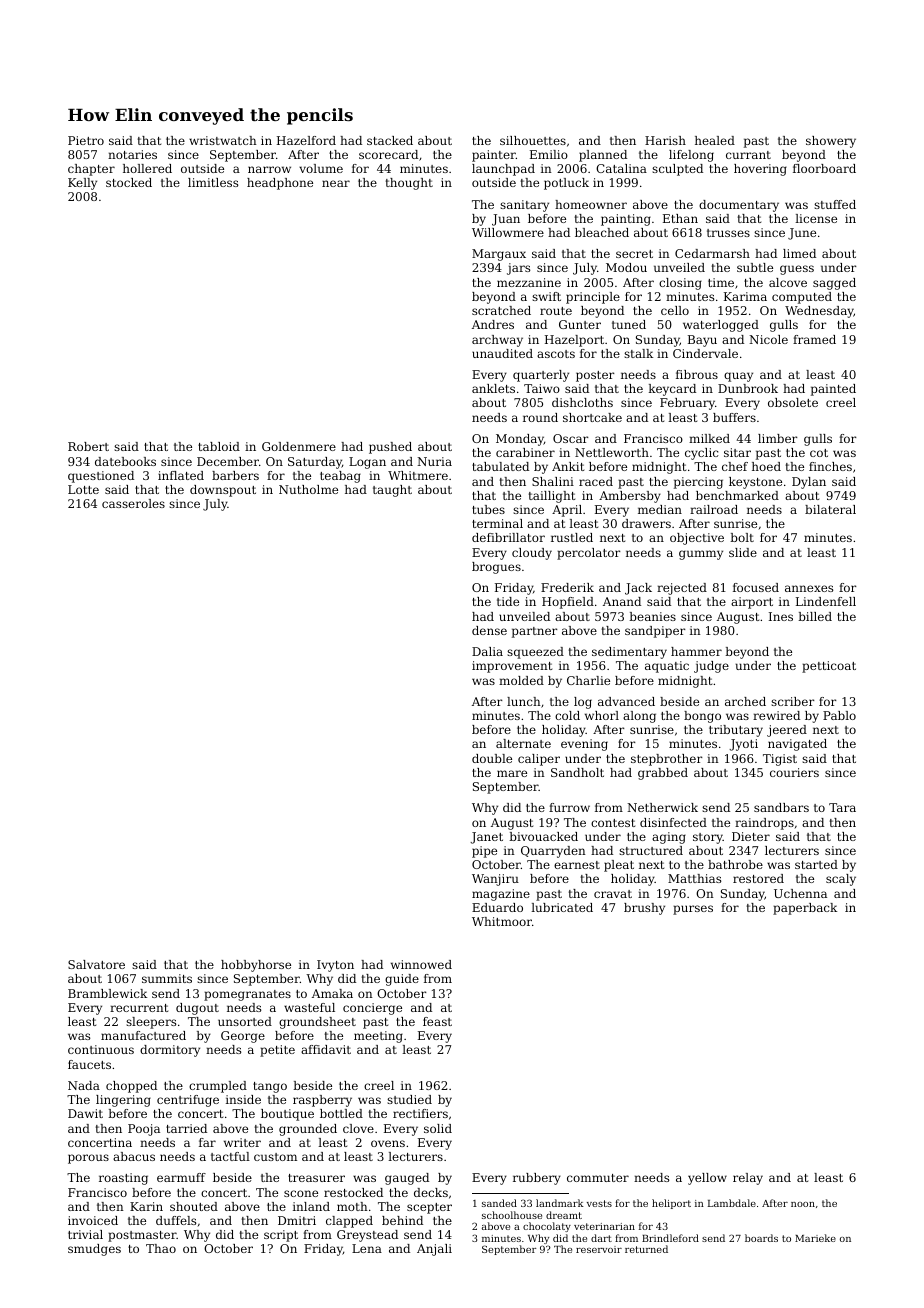  I want to click on bleached, so click(602, 232).
